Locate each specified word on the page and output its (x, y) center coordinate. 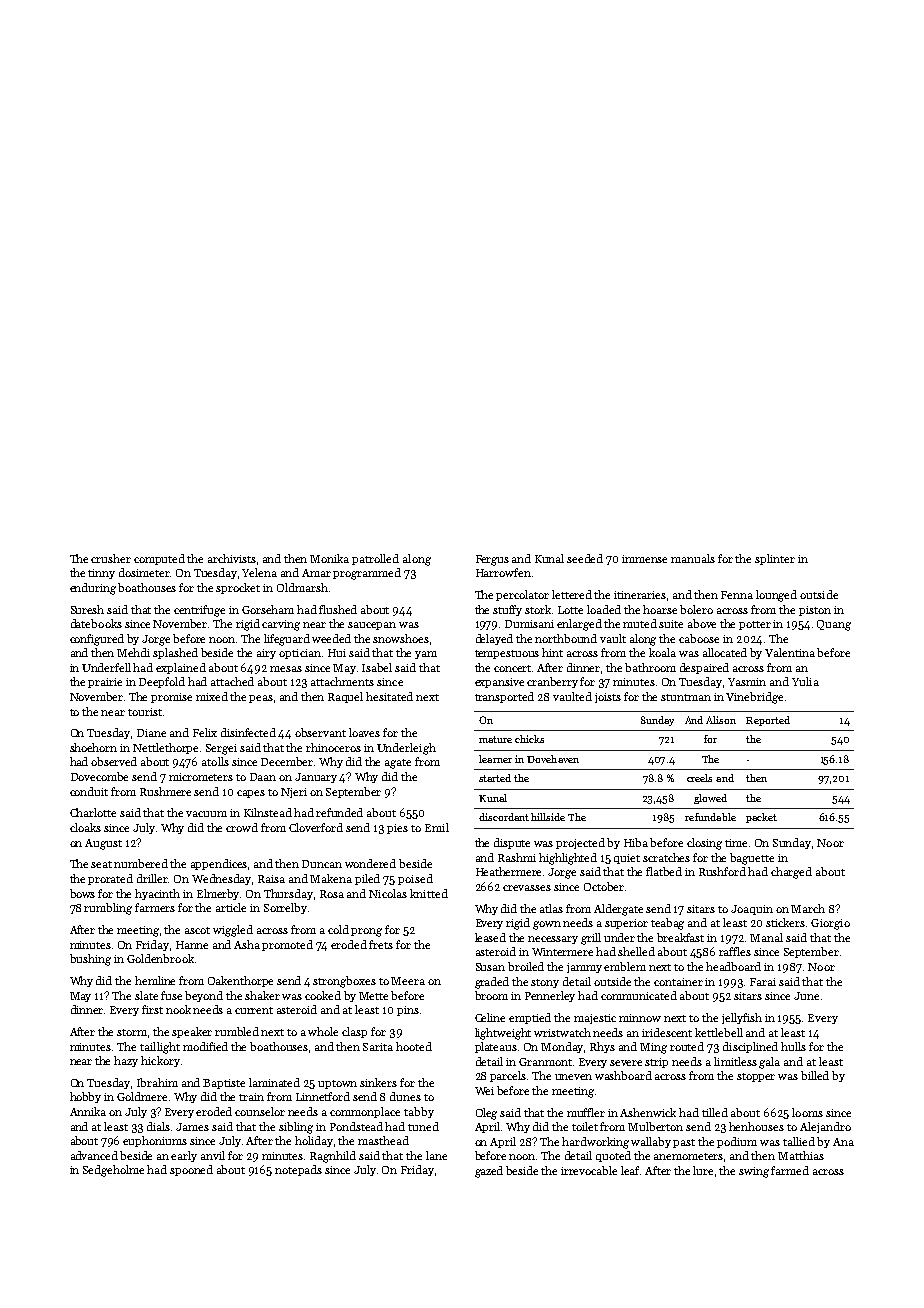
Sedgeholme (113, 1171)
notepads (298, 1170)
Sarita (378, 1047)
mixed (212, 696)
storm (132, 1032)
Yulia (805, 681)
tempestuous (507, 654)
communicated (639, 995)
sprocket (238, 588)
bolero (696, 609)
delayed (494, 639)
